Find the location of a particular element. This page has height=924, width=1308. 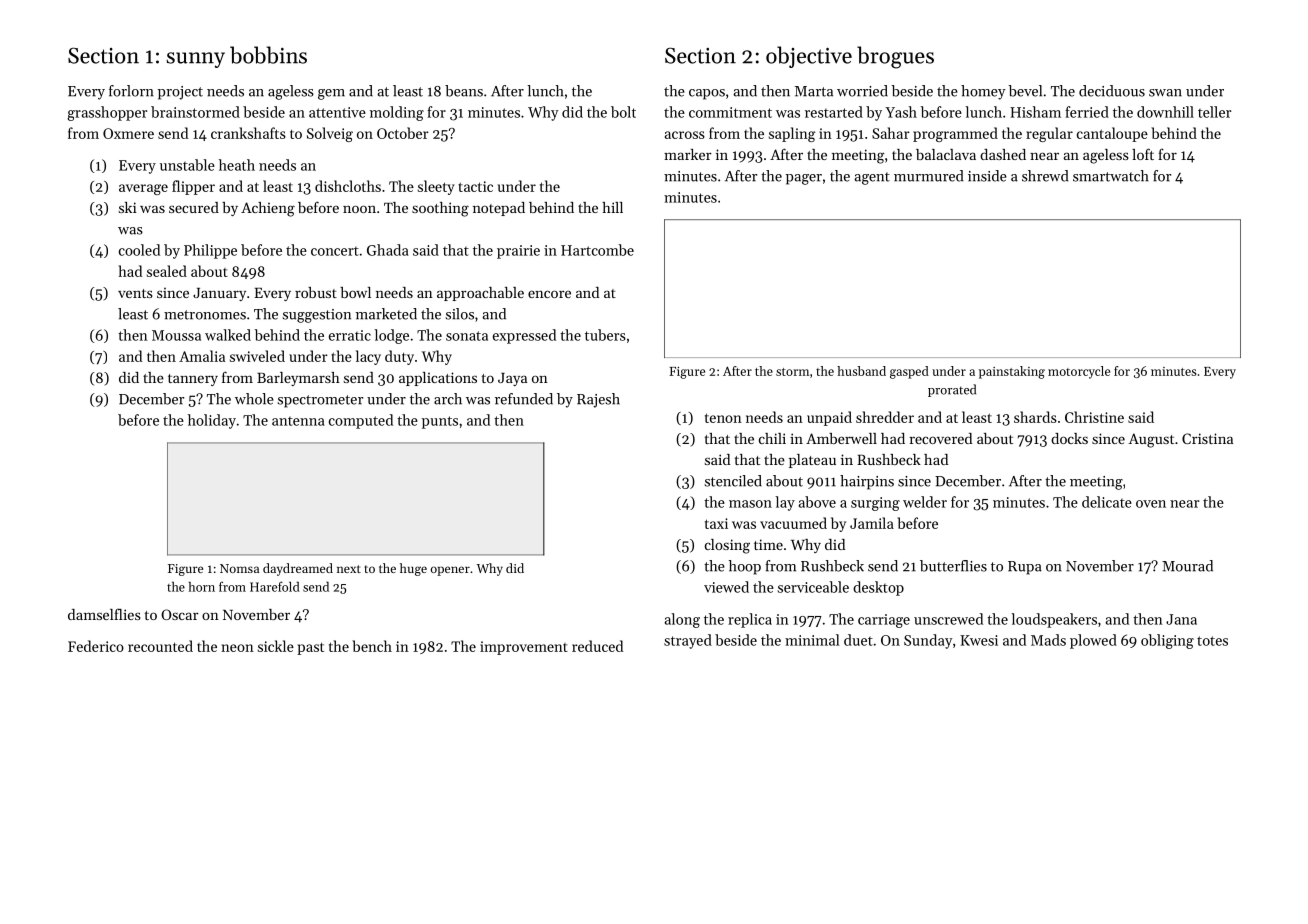

Harefold is located at coordinates (275, 586).
